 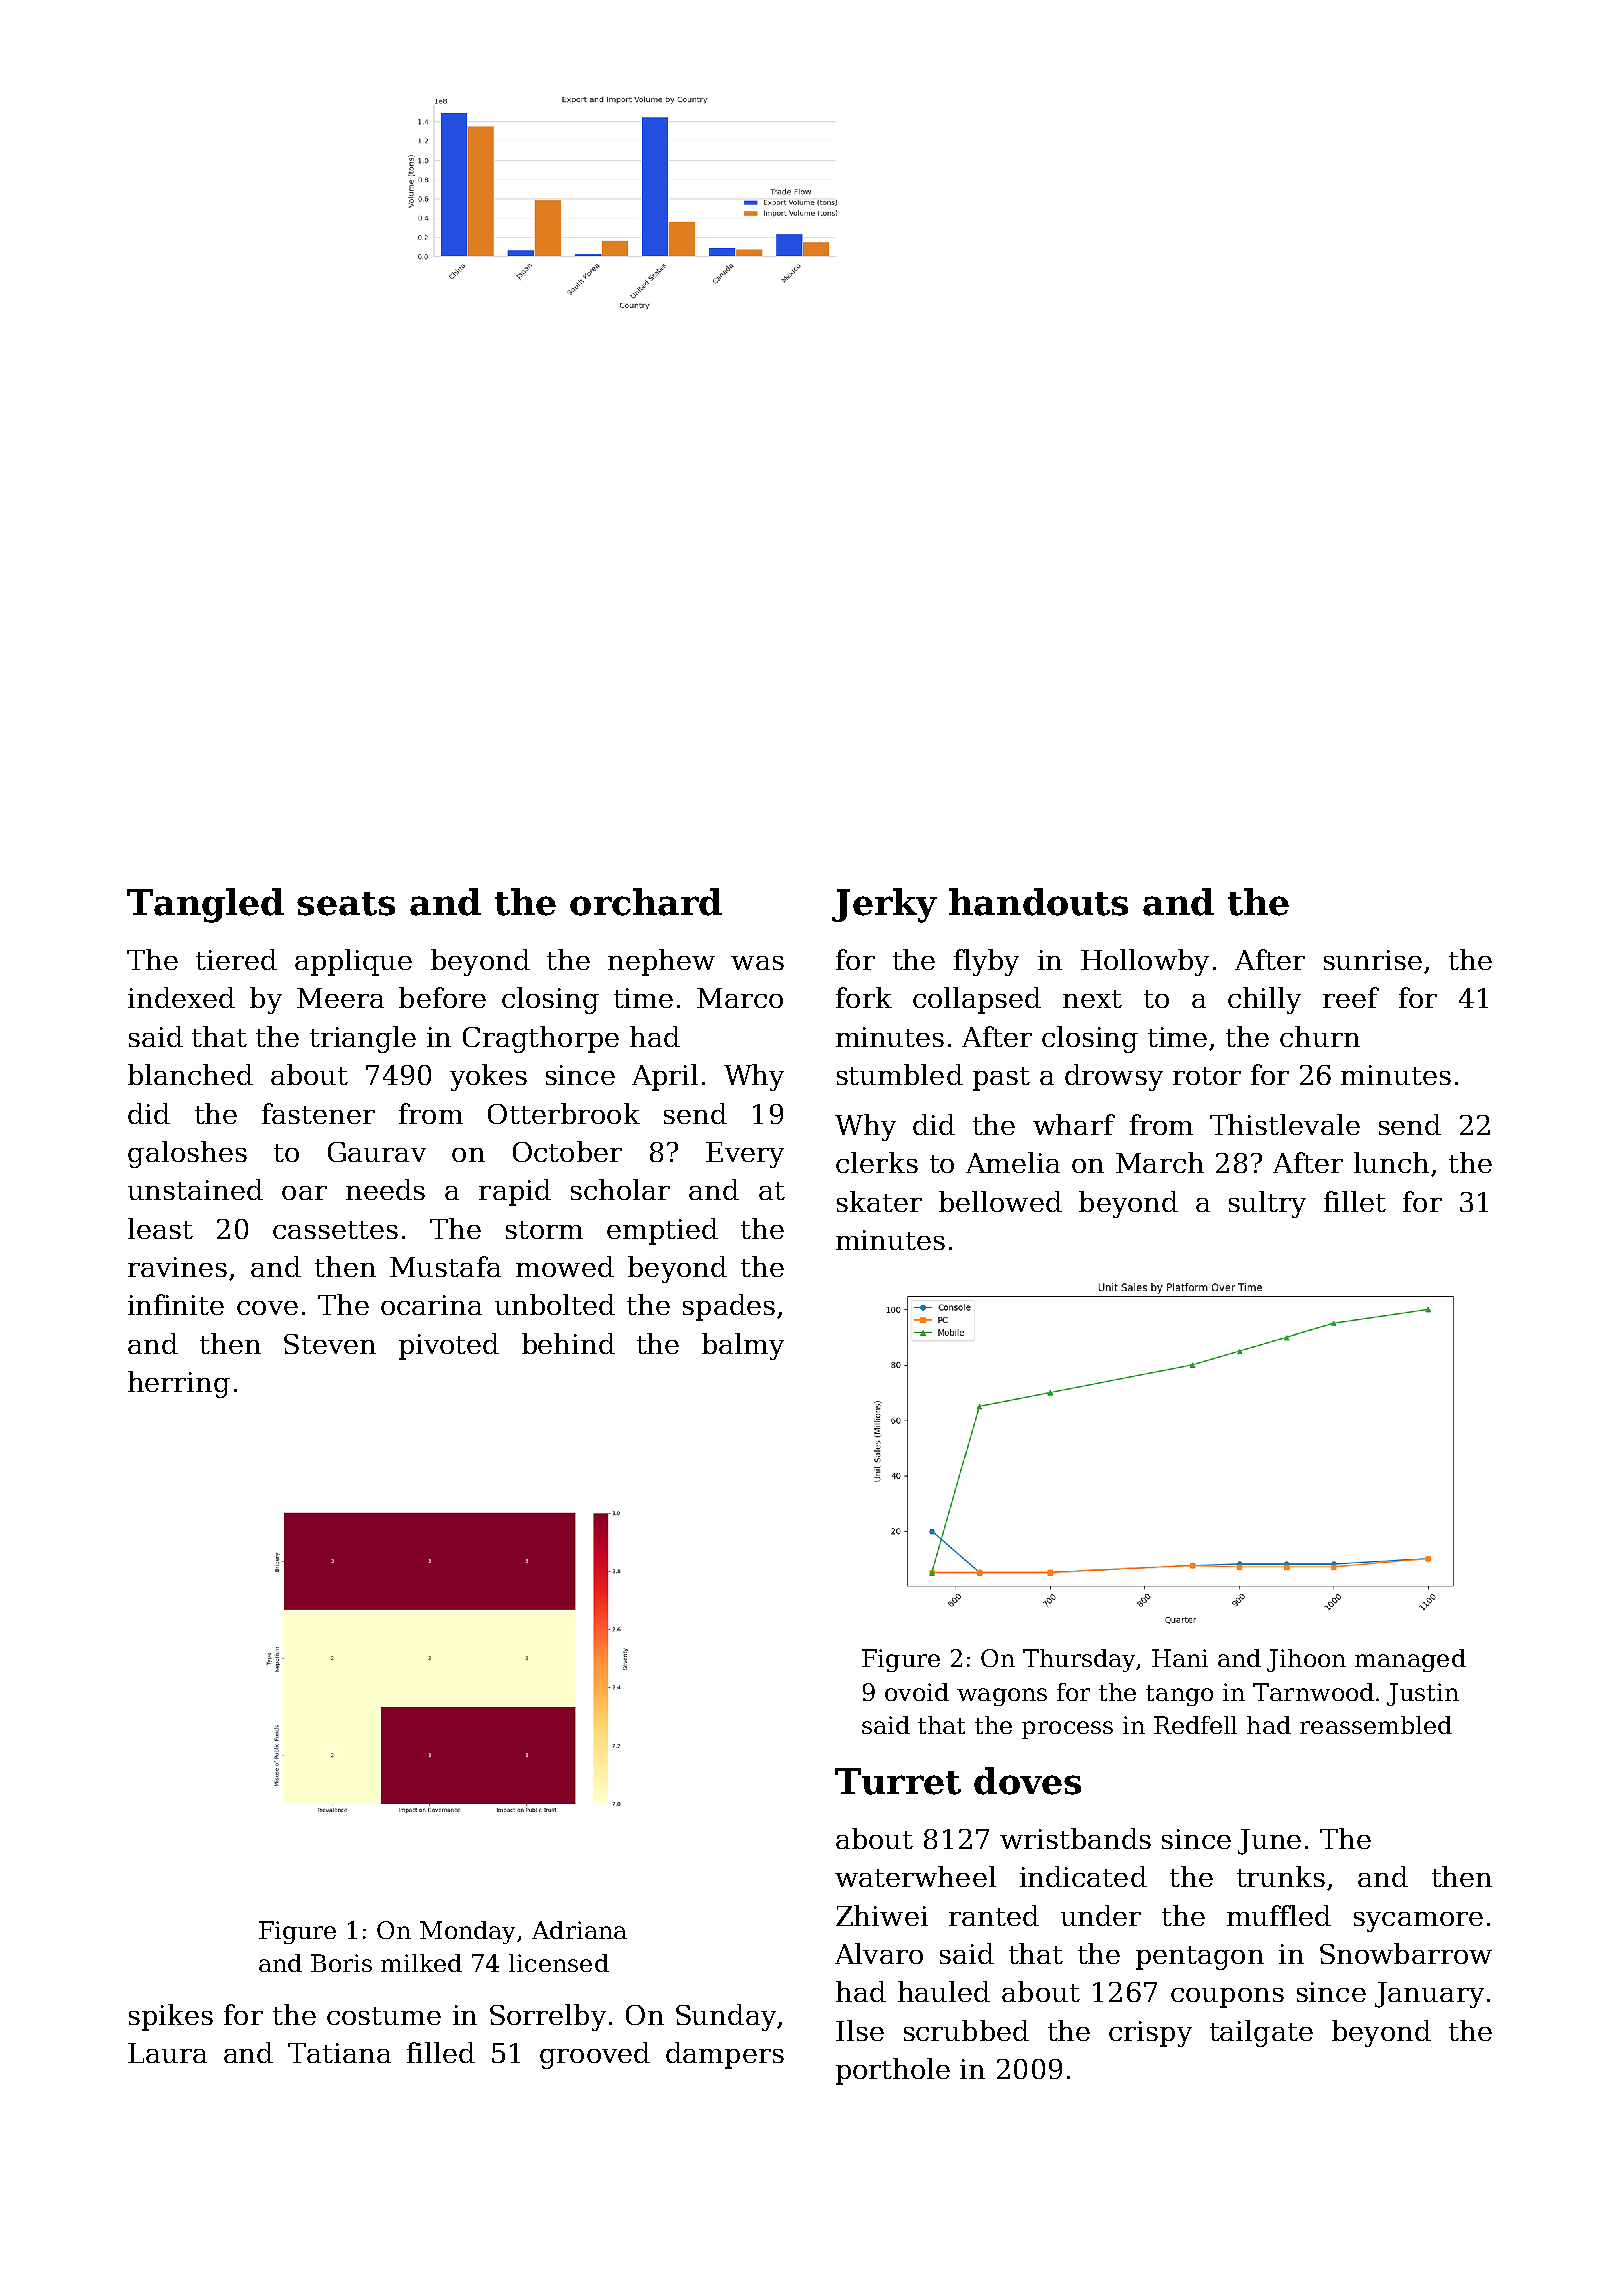 What do you see at coordinates (1373, 960) in the document?
I see `sunrise` at bounding box center [1373, 960].
